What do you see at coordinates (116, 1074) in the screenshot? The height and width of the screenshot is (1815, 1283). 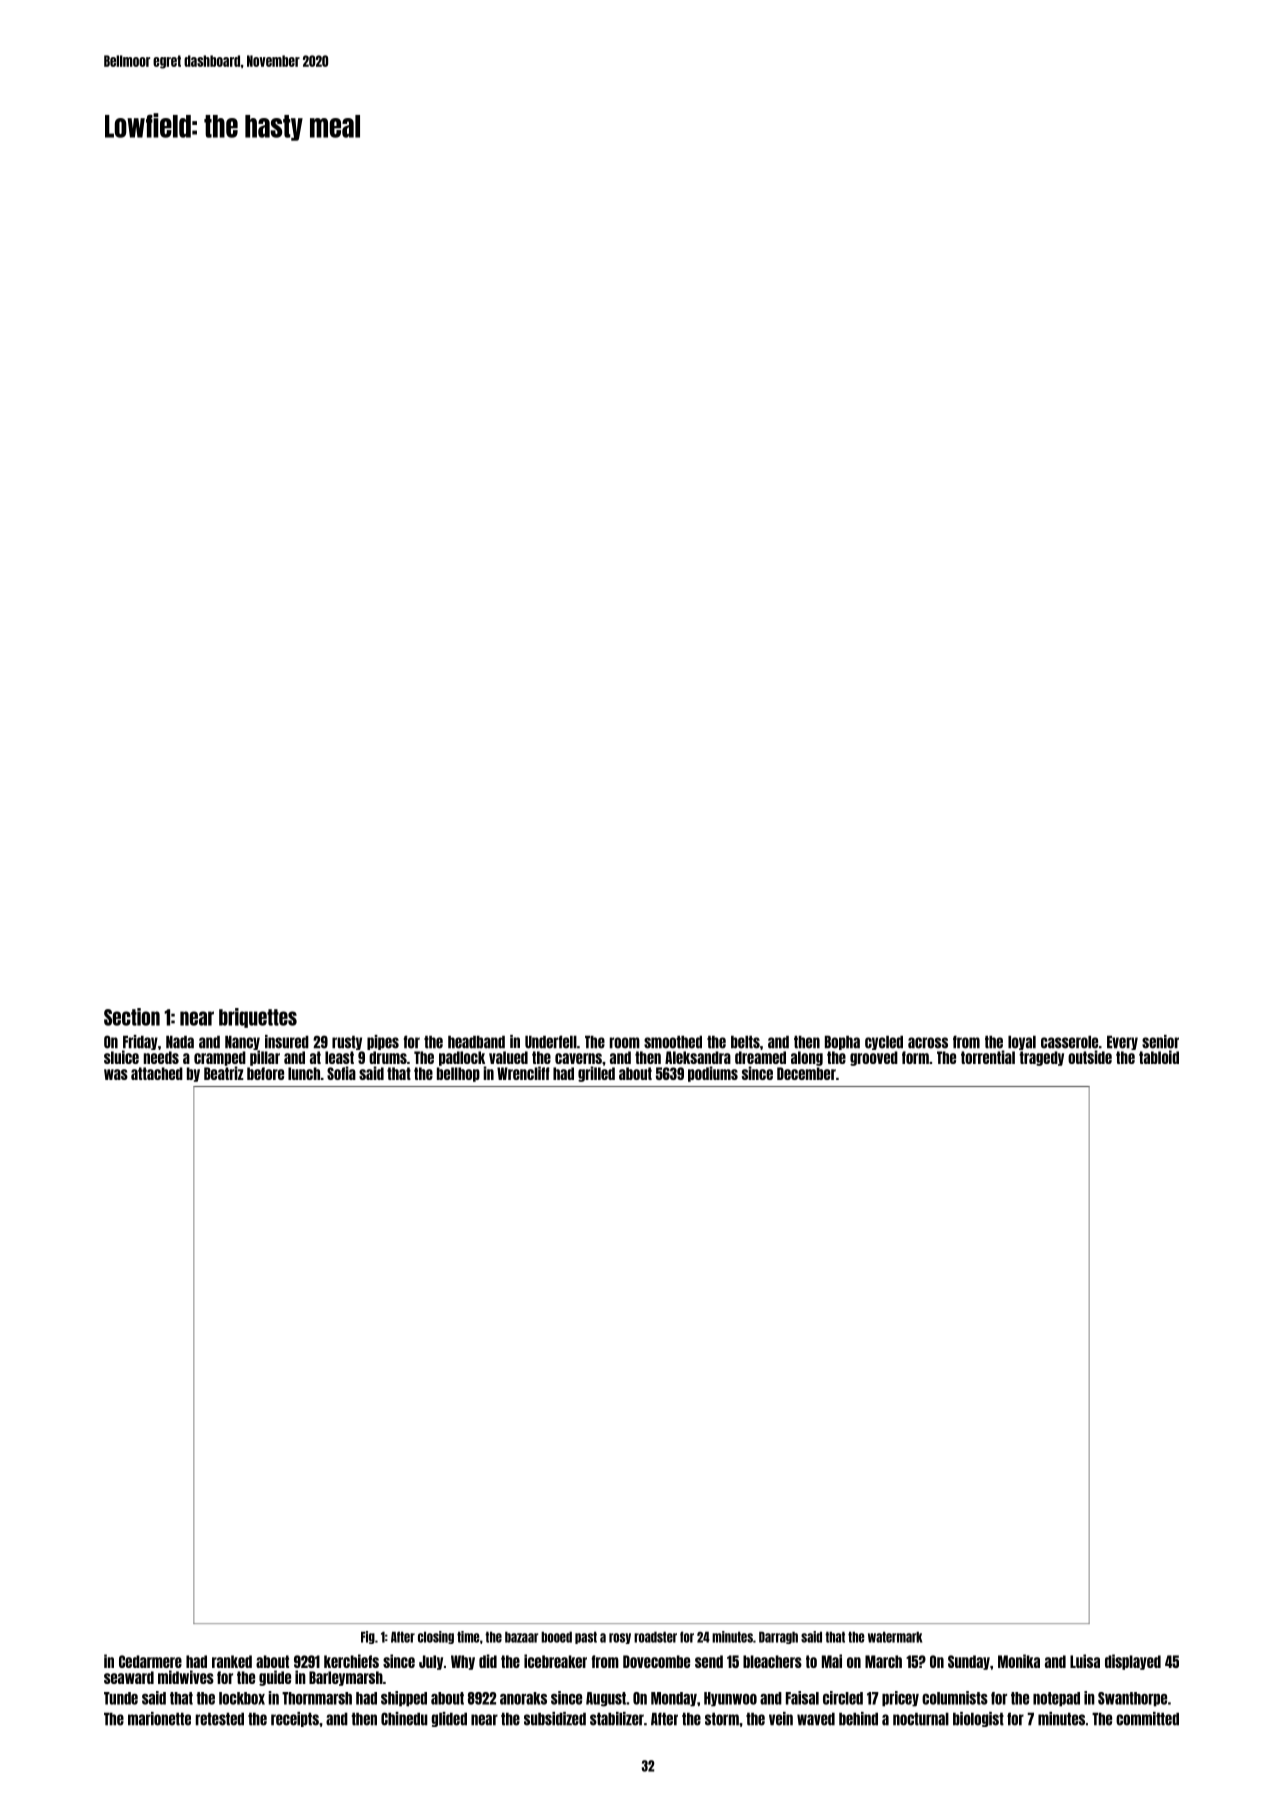 I see `was` at bounding box center [116, 1074].
